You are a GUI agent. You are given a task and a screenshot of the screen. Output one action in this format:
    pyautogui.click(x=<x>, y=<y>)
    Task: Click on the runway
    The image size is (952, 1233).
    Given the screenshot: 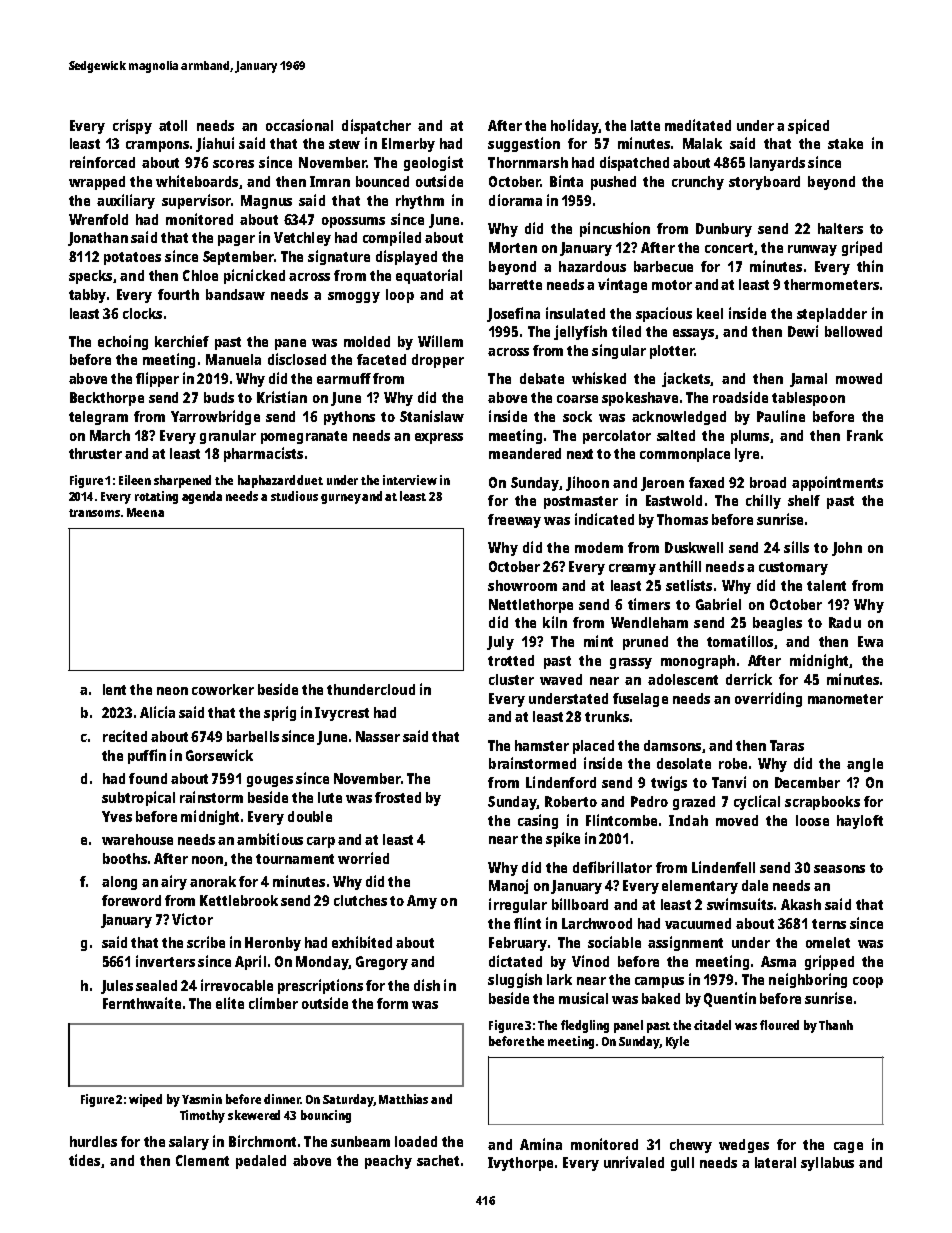 What is the action you would take?
    pyautogui.click(x=812, y=250)
